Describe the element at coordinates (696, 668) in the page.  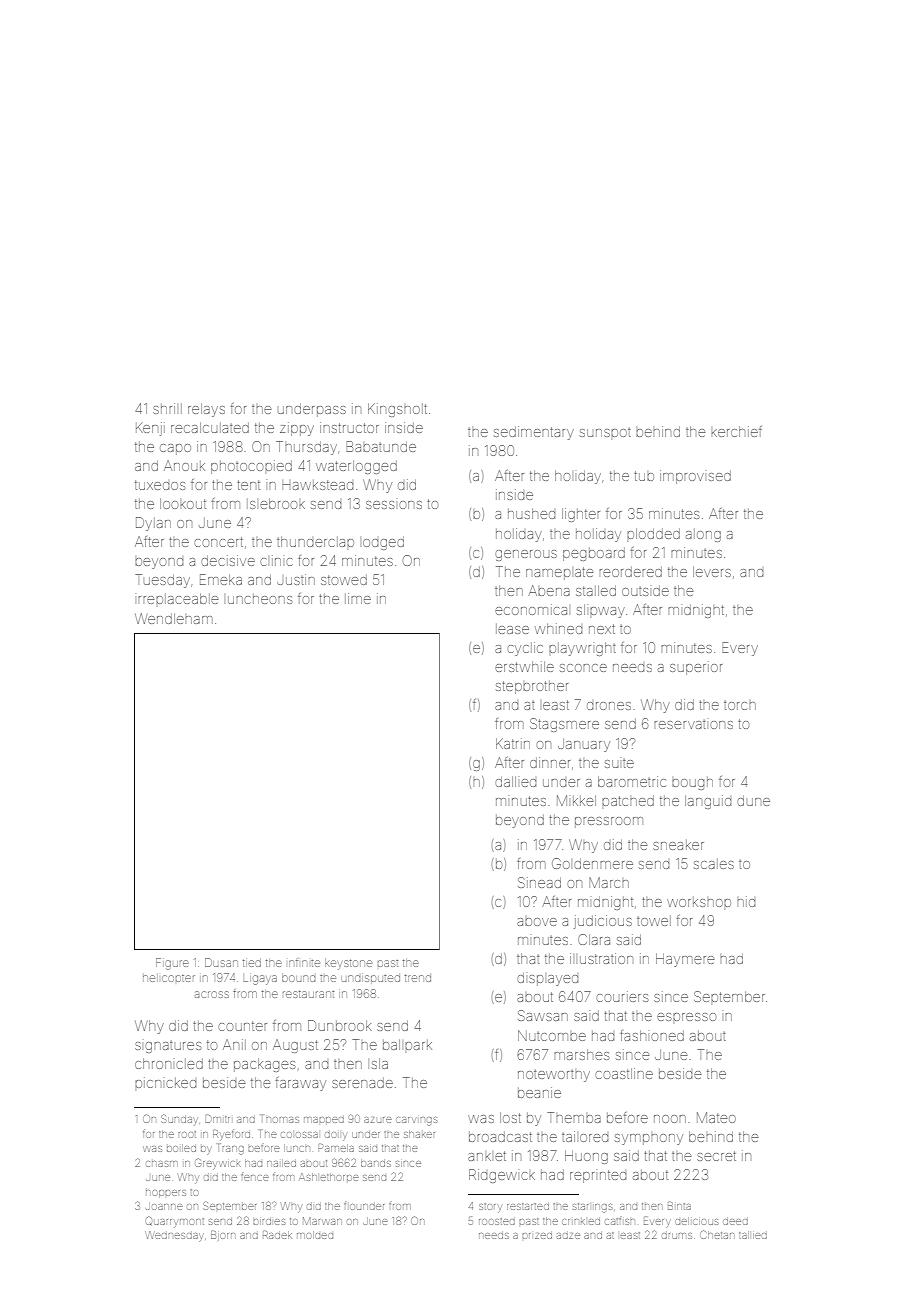
I see `superior` at that location.
